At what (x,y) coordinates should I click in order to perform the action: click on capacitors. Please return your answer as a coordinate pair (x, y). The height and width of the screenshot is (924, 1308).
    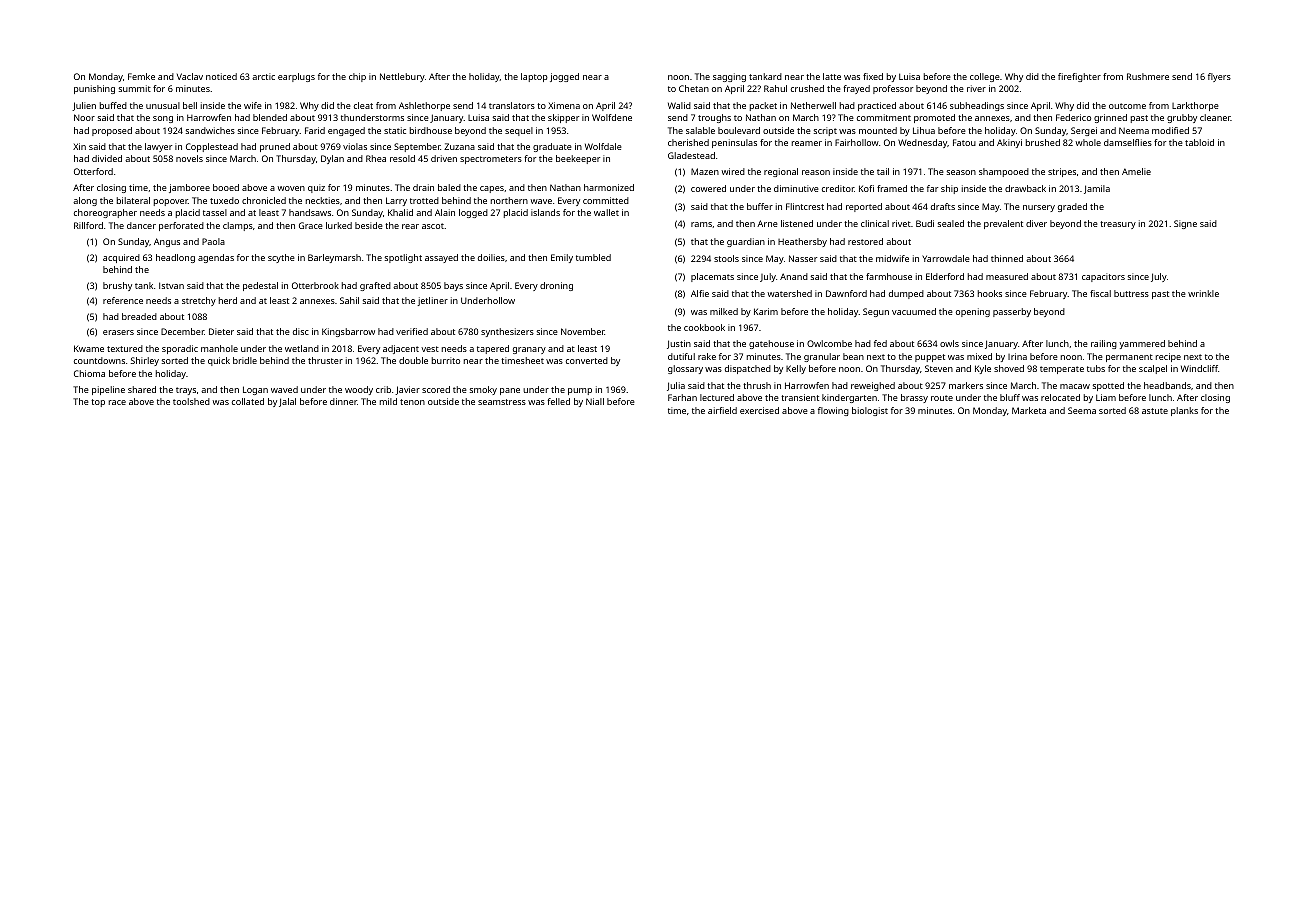
    Looking at the image, I should click on (1103, 277).
